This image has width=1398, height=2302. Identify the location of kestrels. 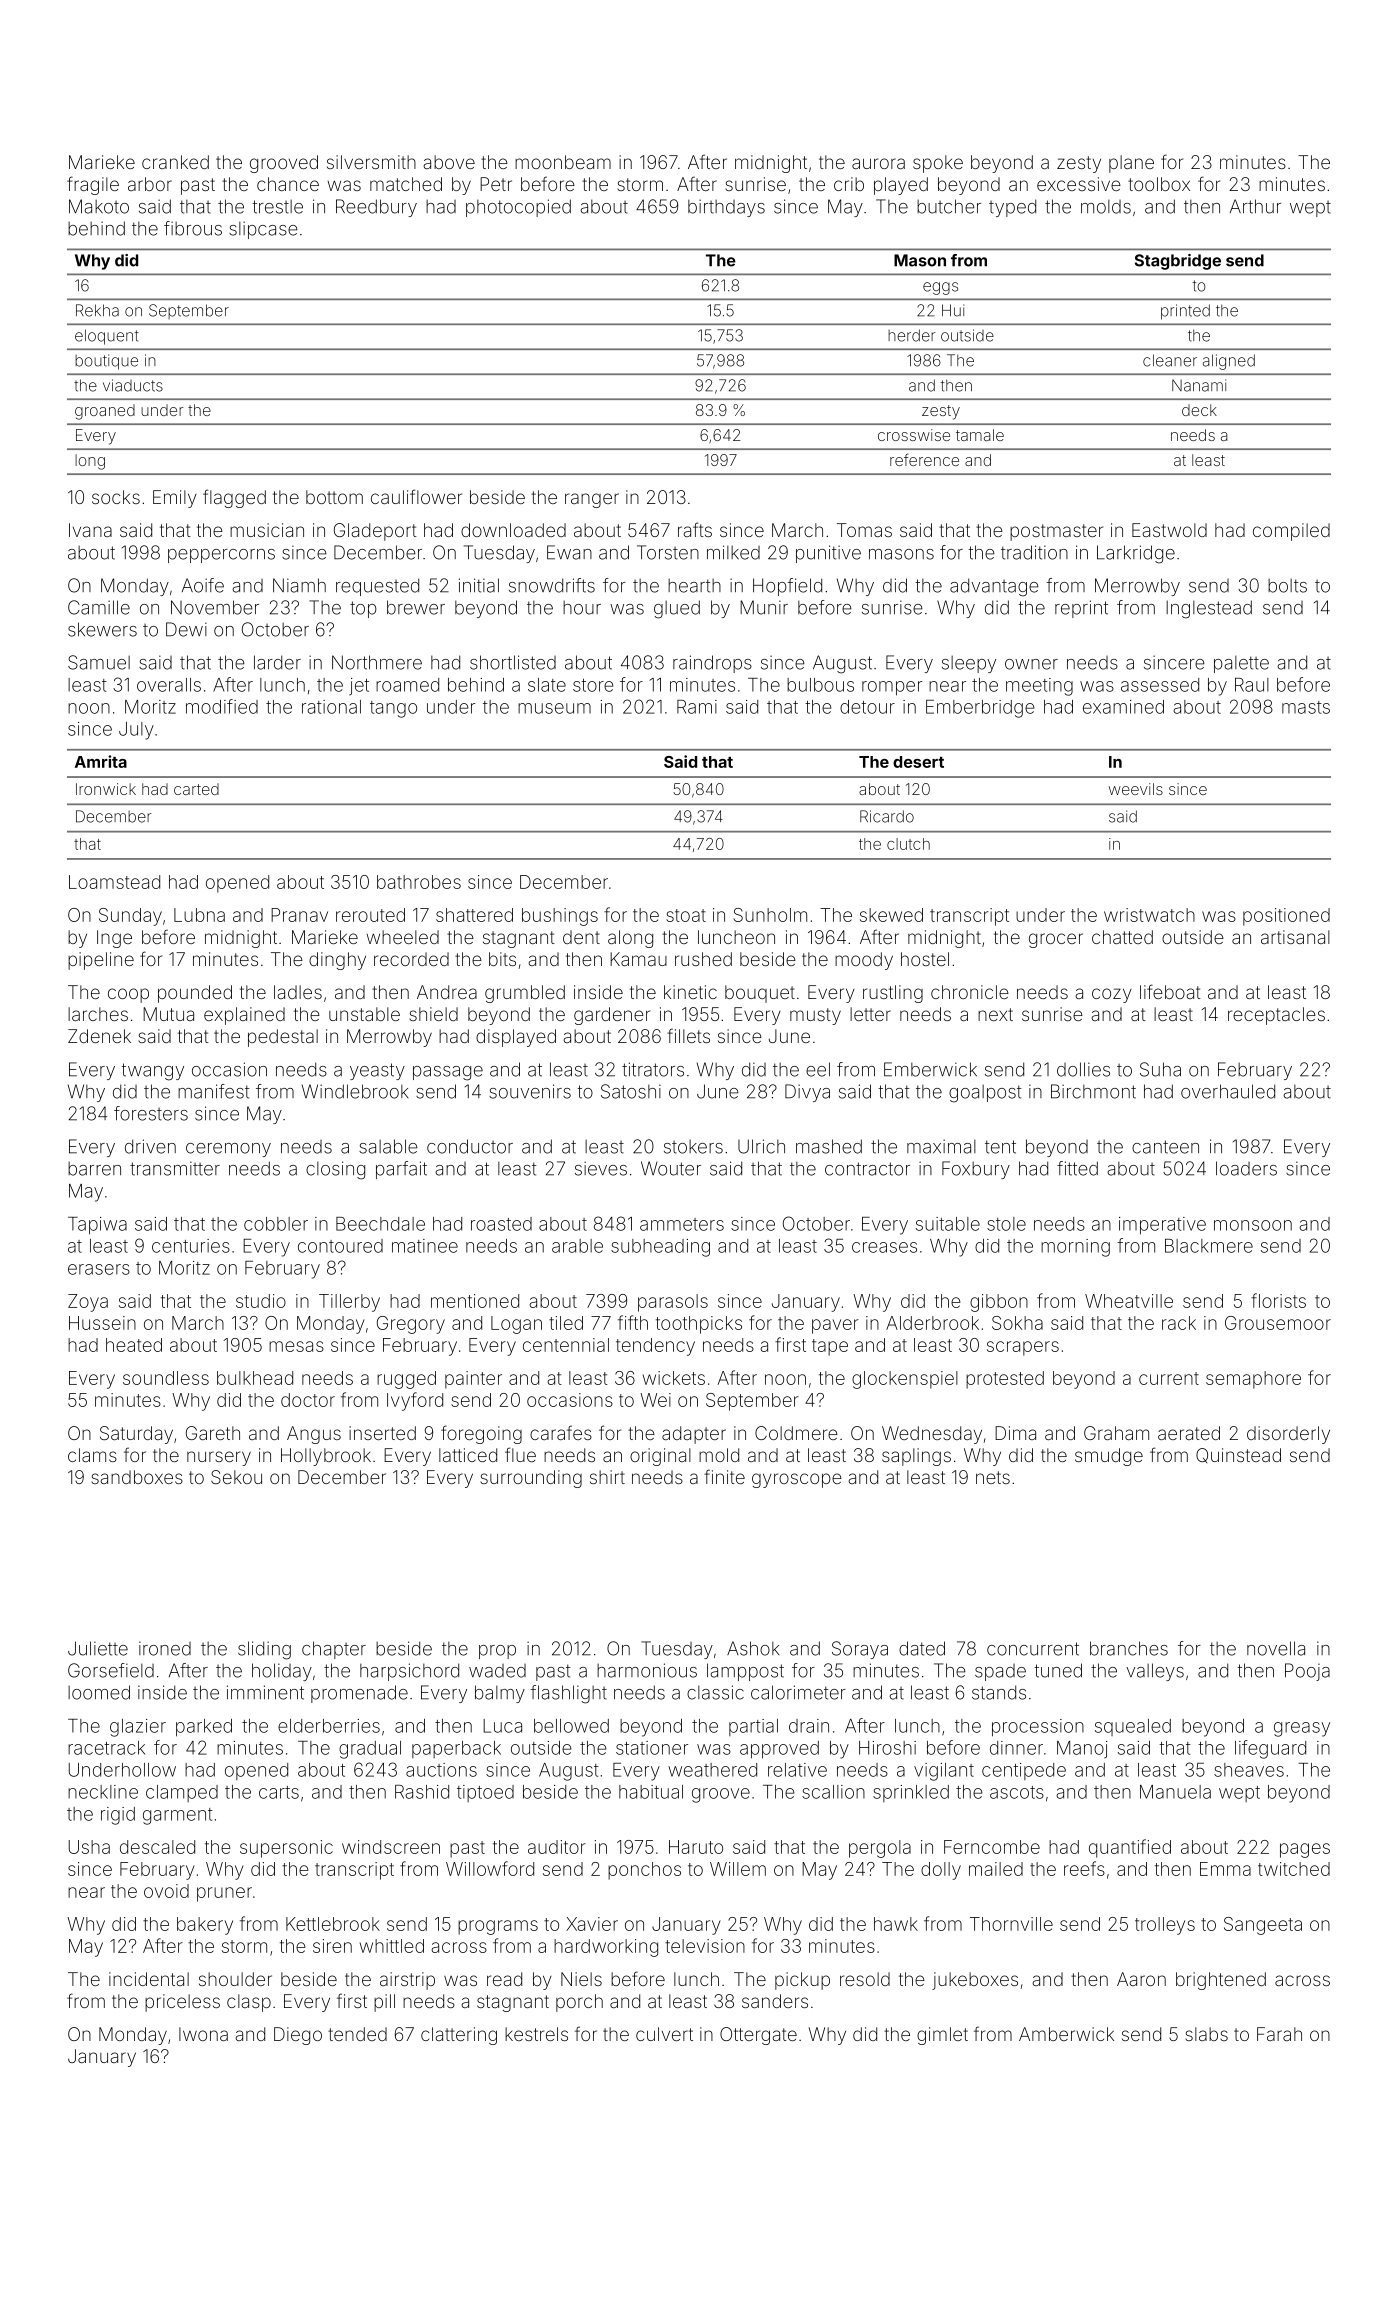
(536, 2034).
